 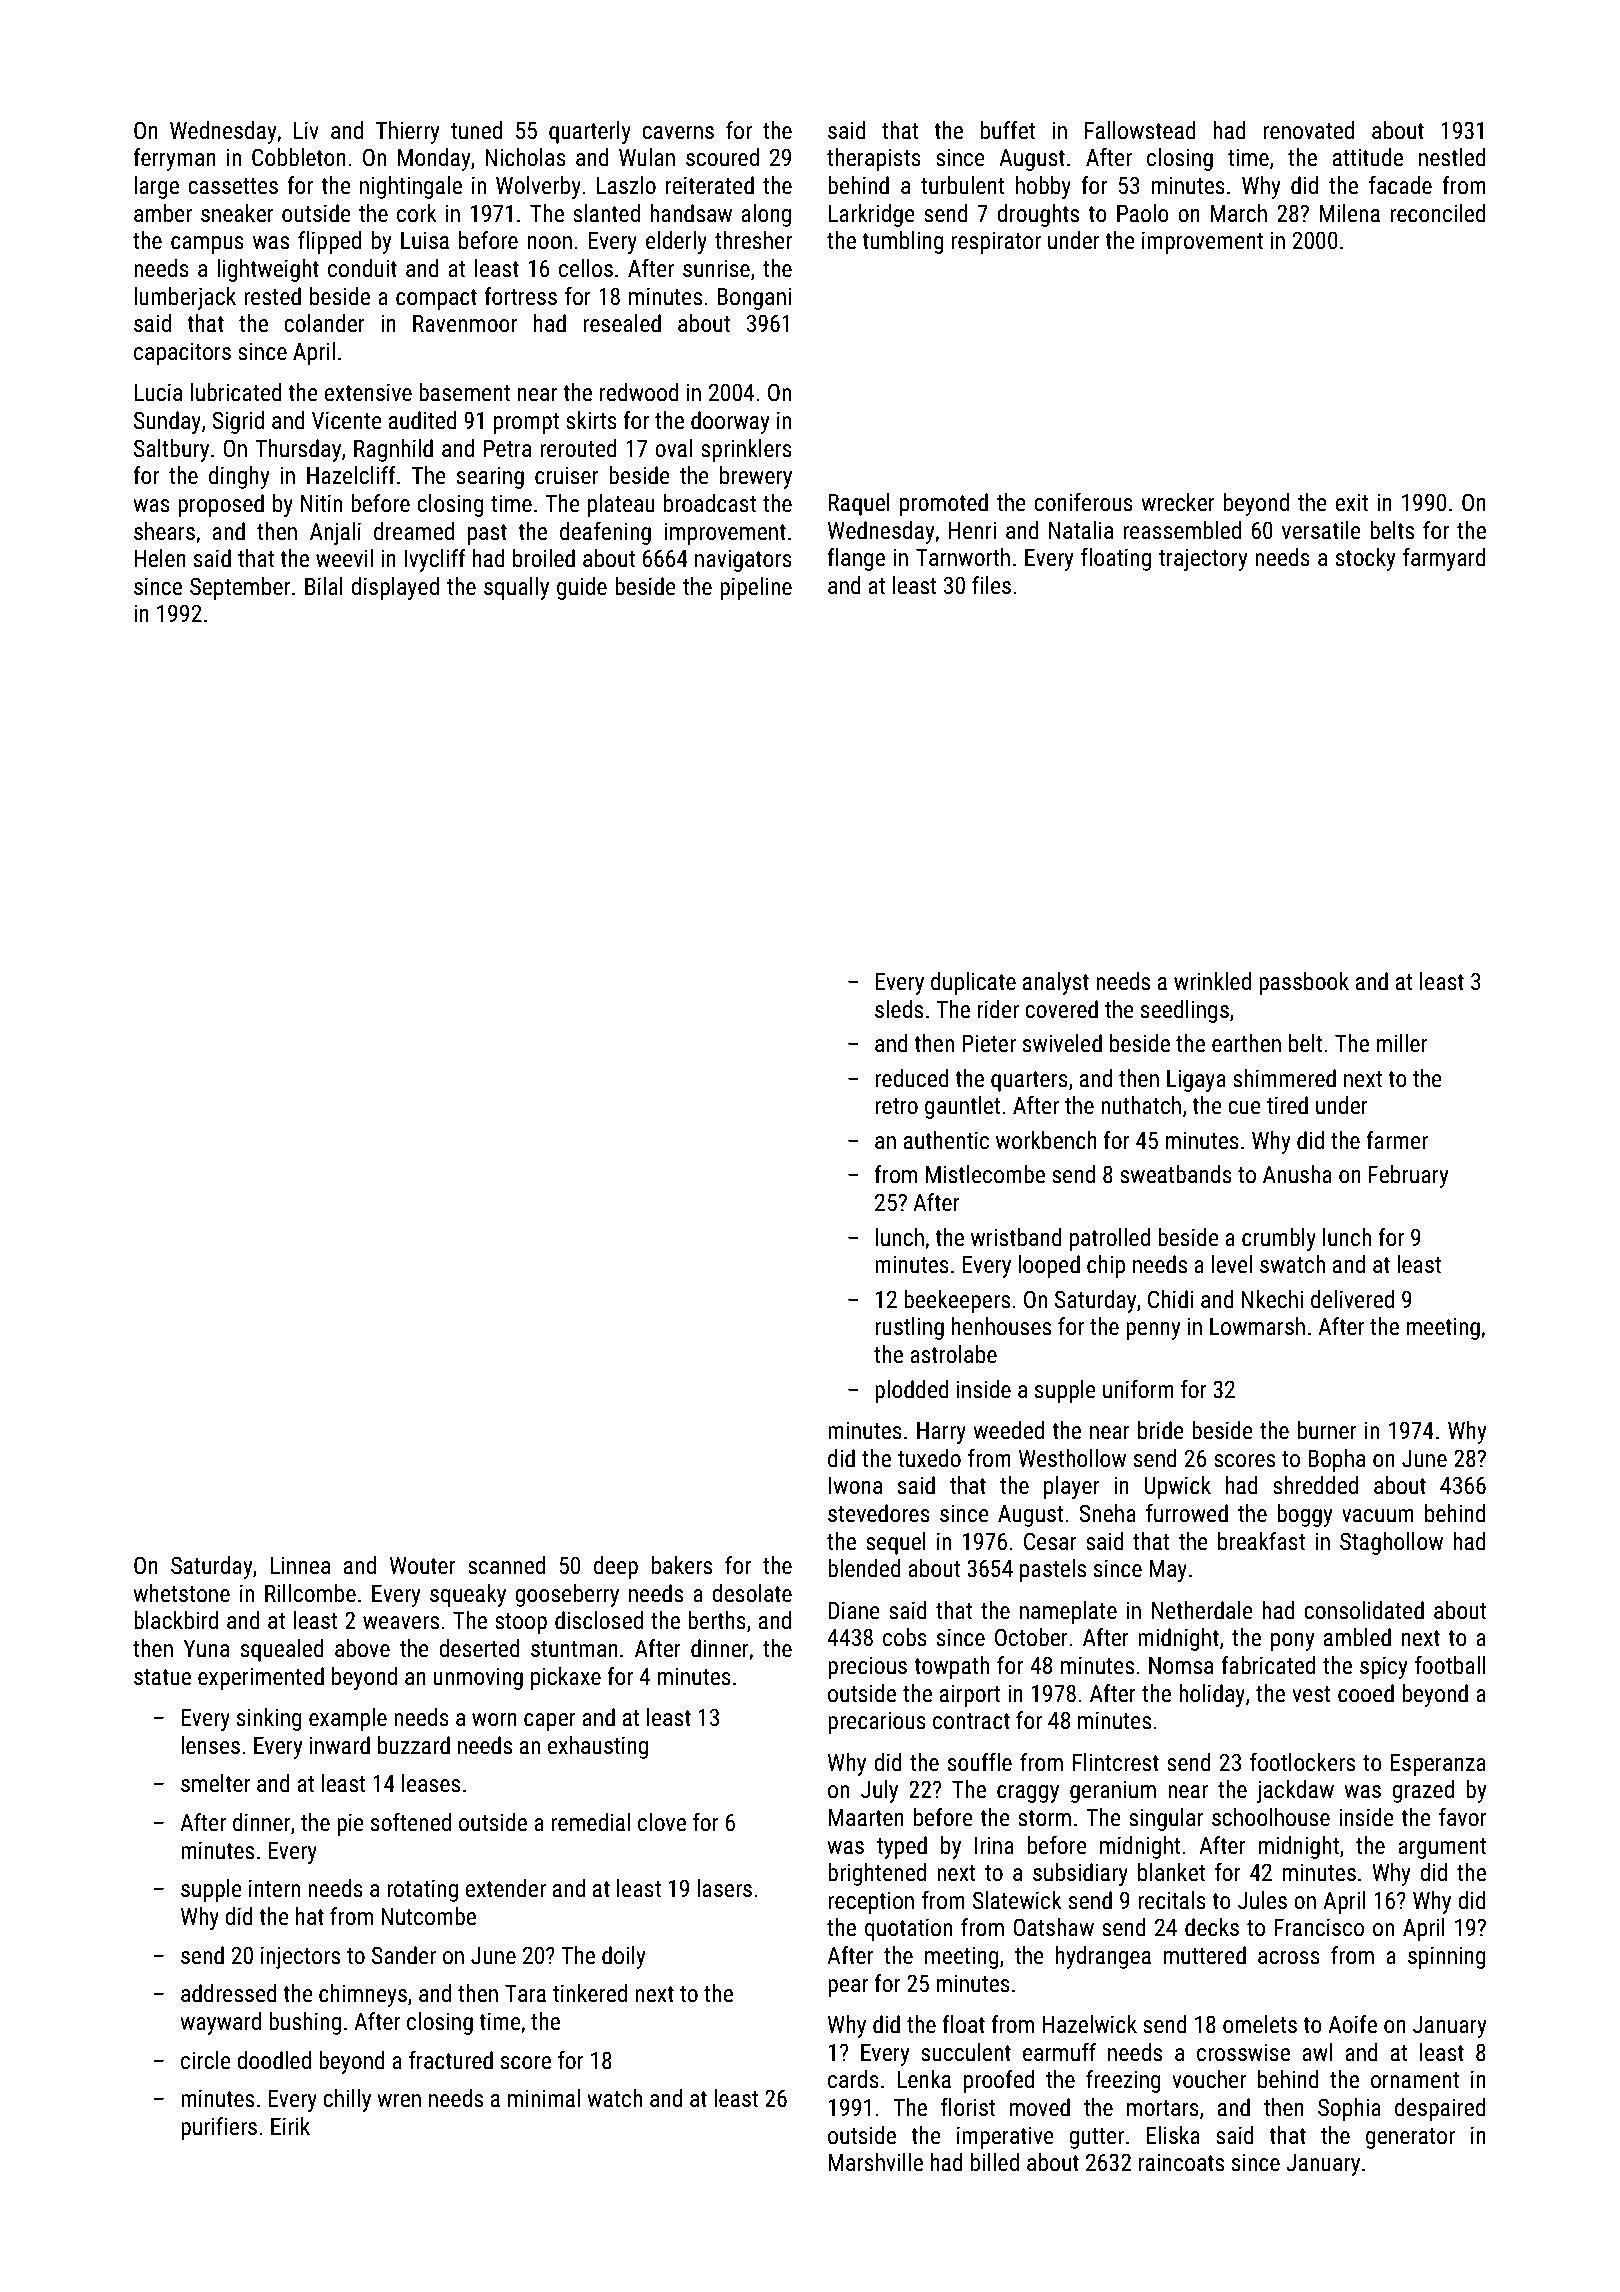 What do you see at coordinates (859, 504) in the document?
I see `Raquel` at bounding box center [859, 504].
